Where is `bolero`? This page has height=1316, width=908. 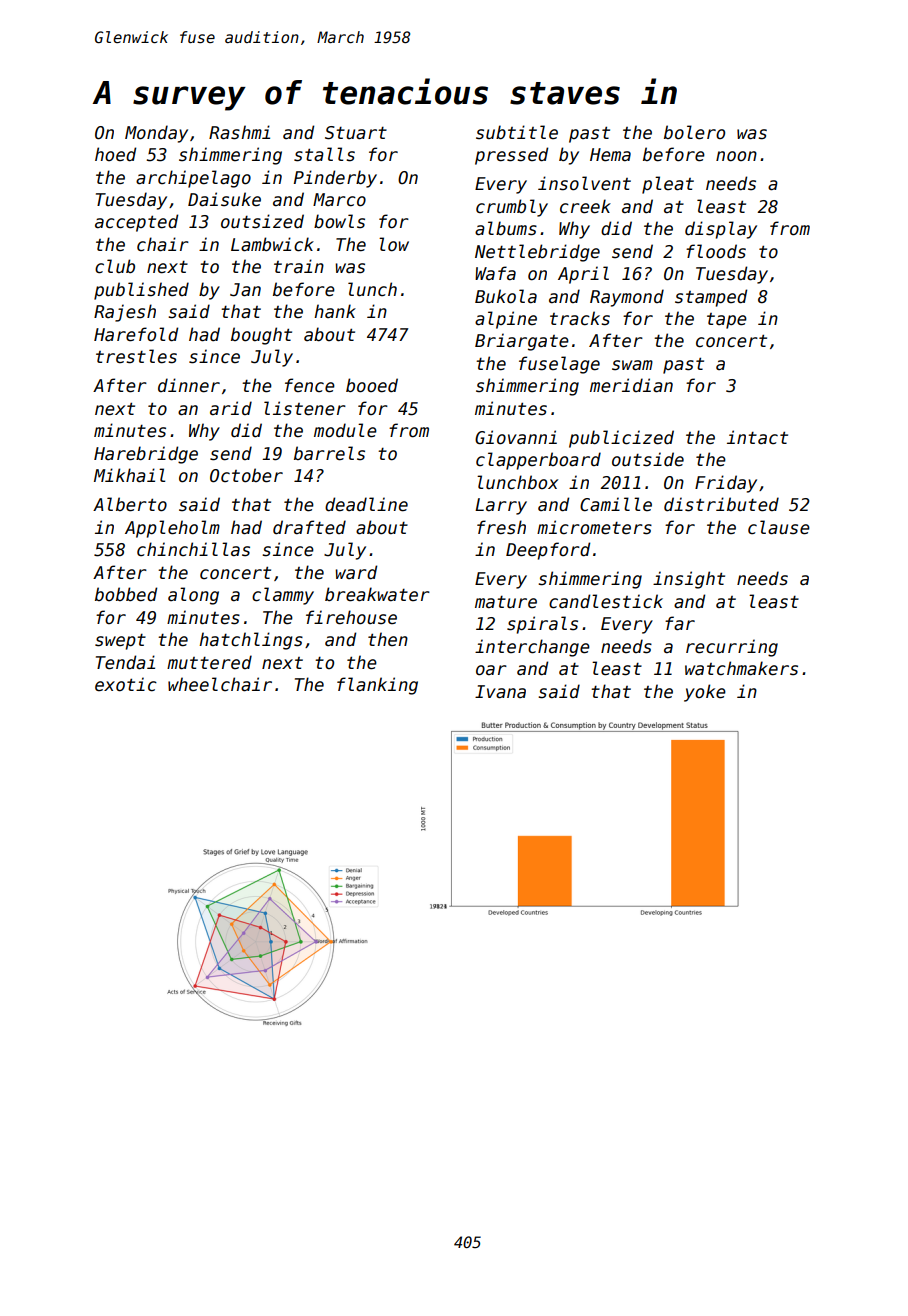
bolero is located at coordinates (694, 132).
